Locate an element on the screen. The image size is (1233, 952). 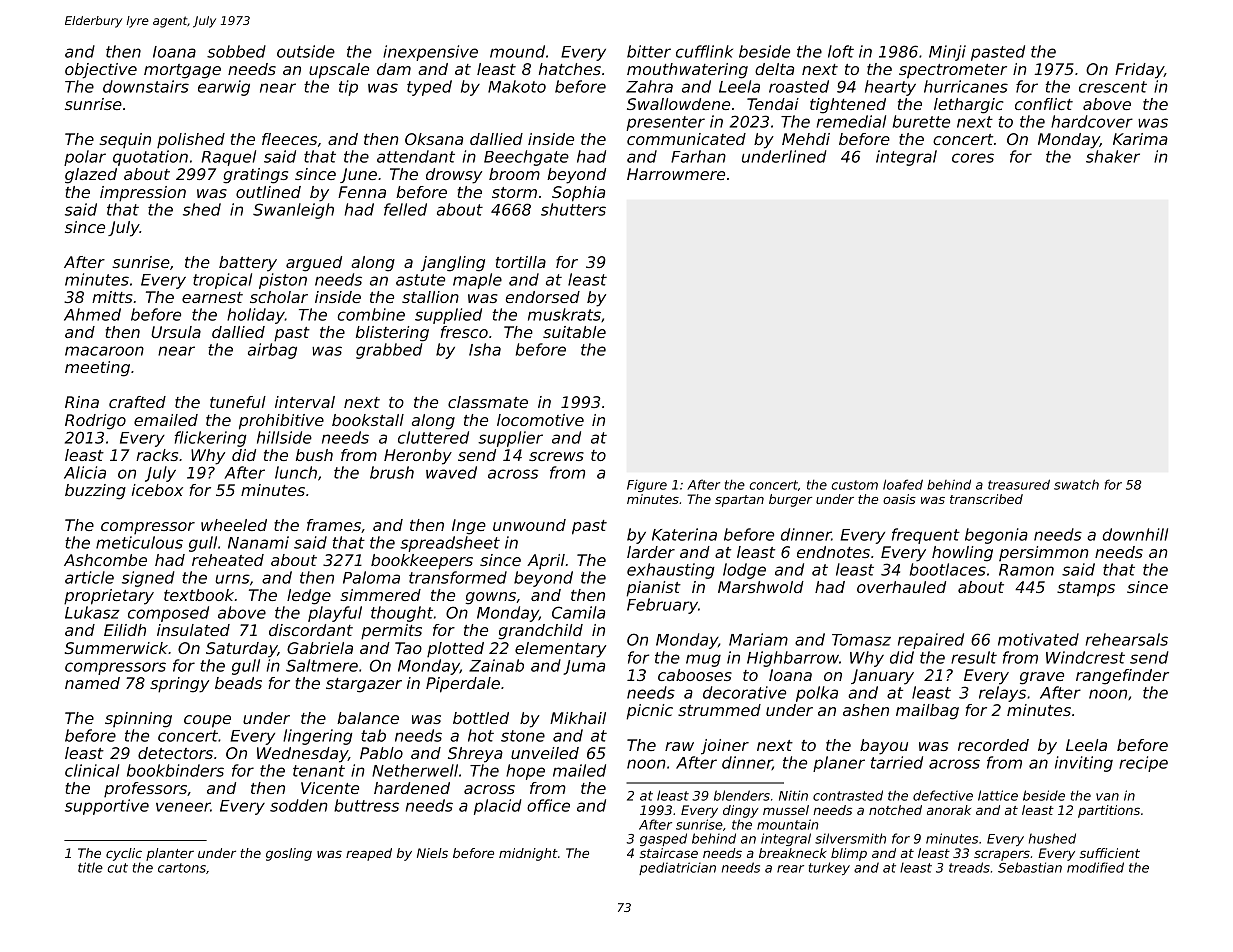
suitable is located at coordinates (574, 332).
